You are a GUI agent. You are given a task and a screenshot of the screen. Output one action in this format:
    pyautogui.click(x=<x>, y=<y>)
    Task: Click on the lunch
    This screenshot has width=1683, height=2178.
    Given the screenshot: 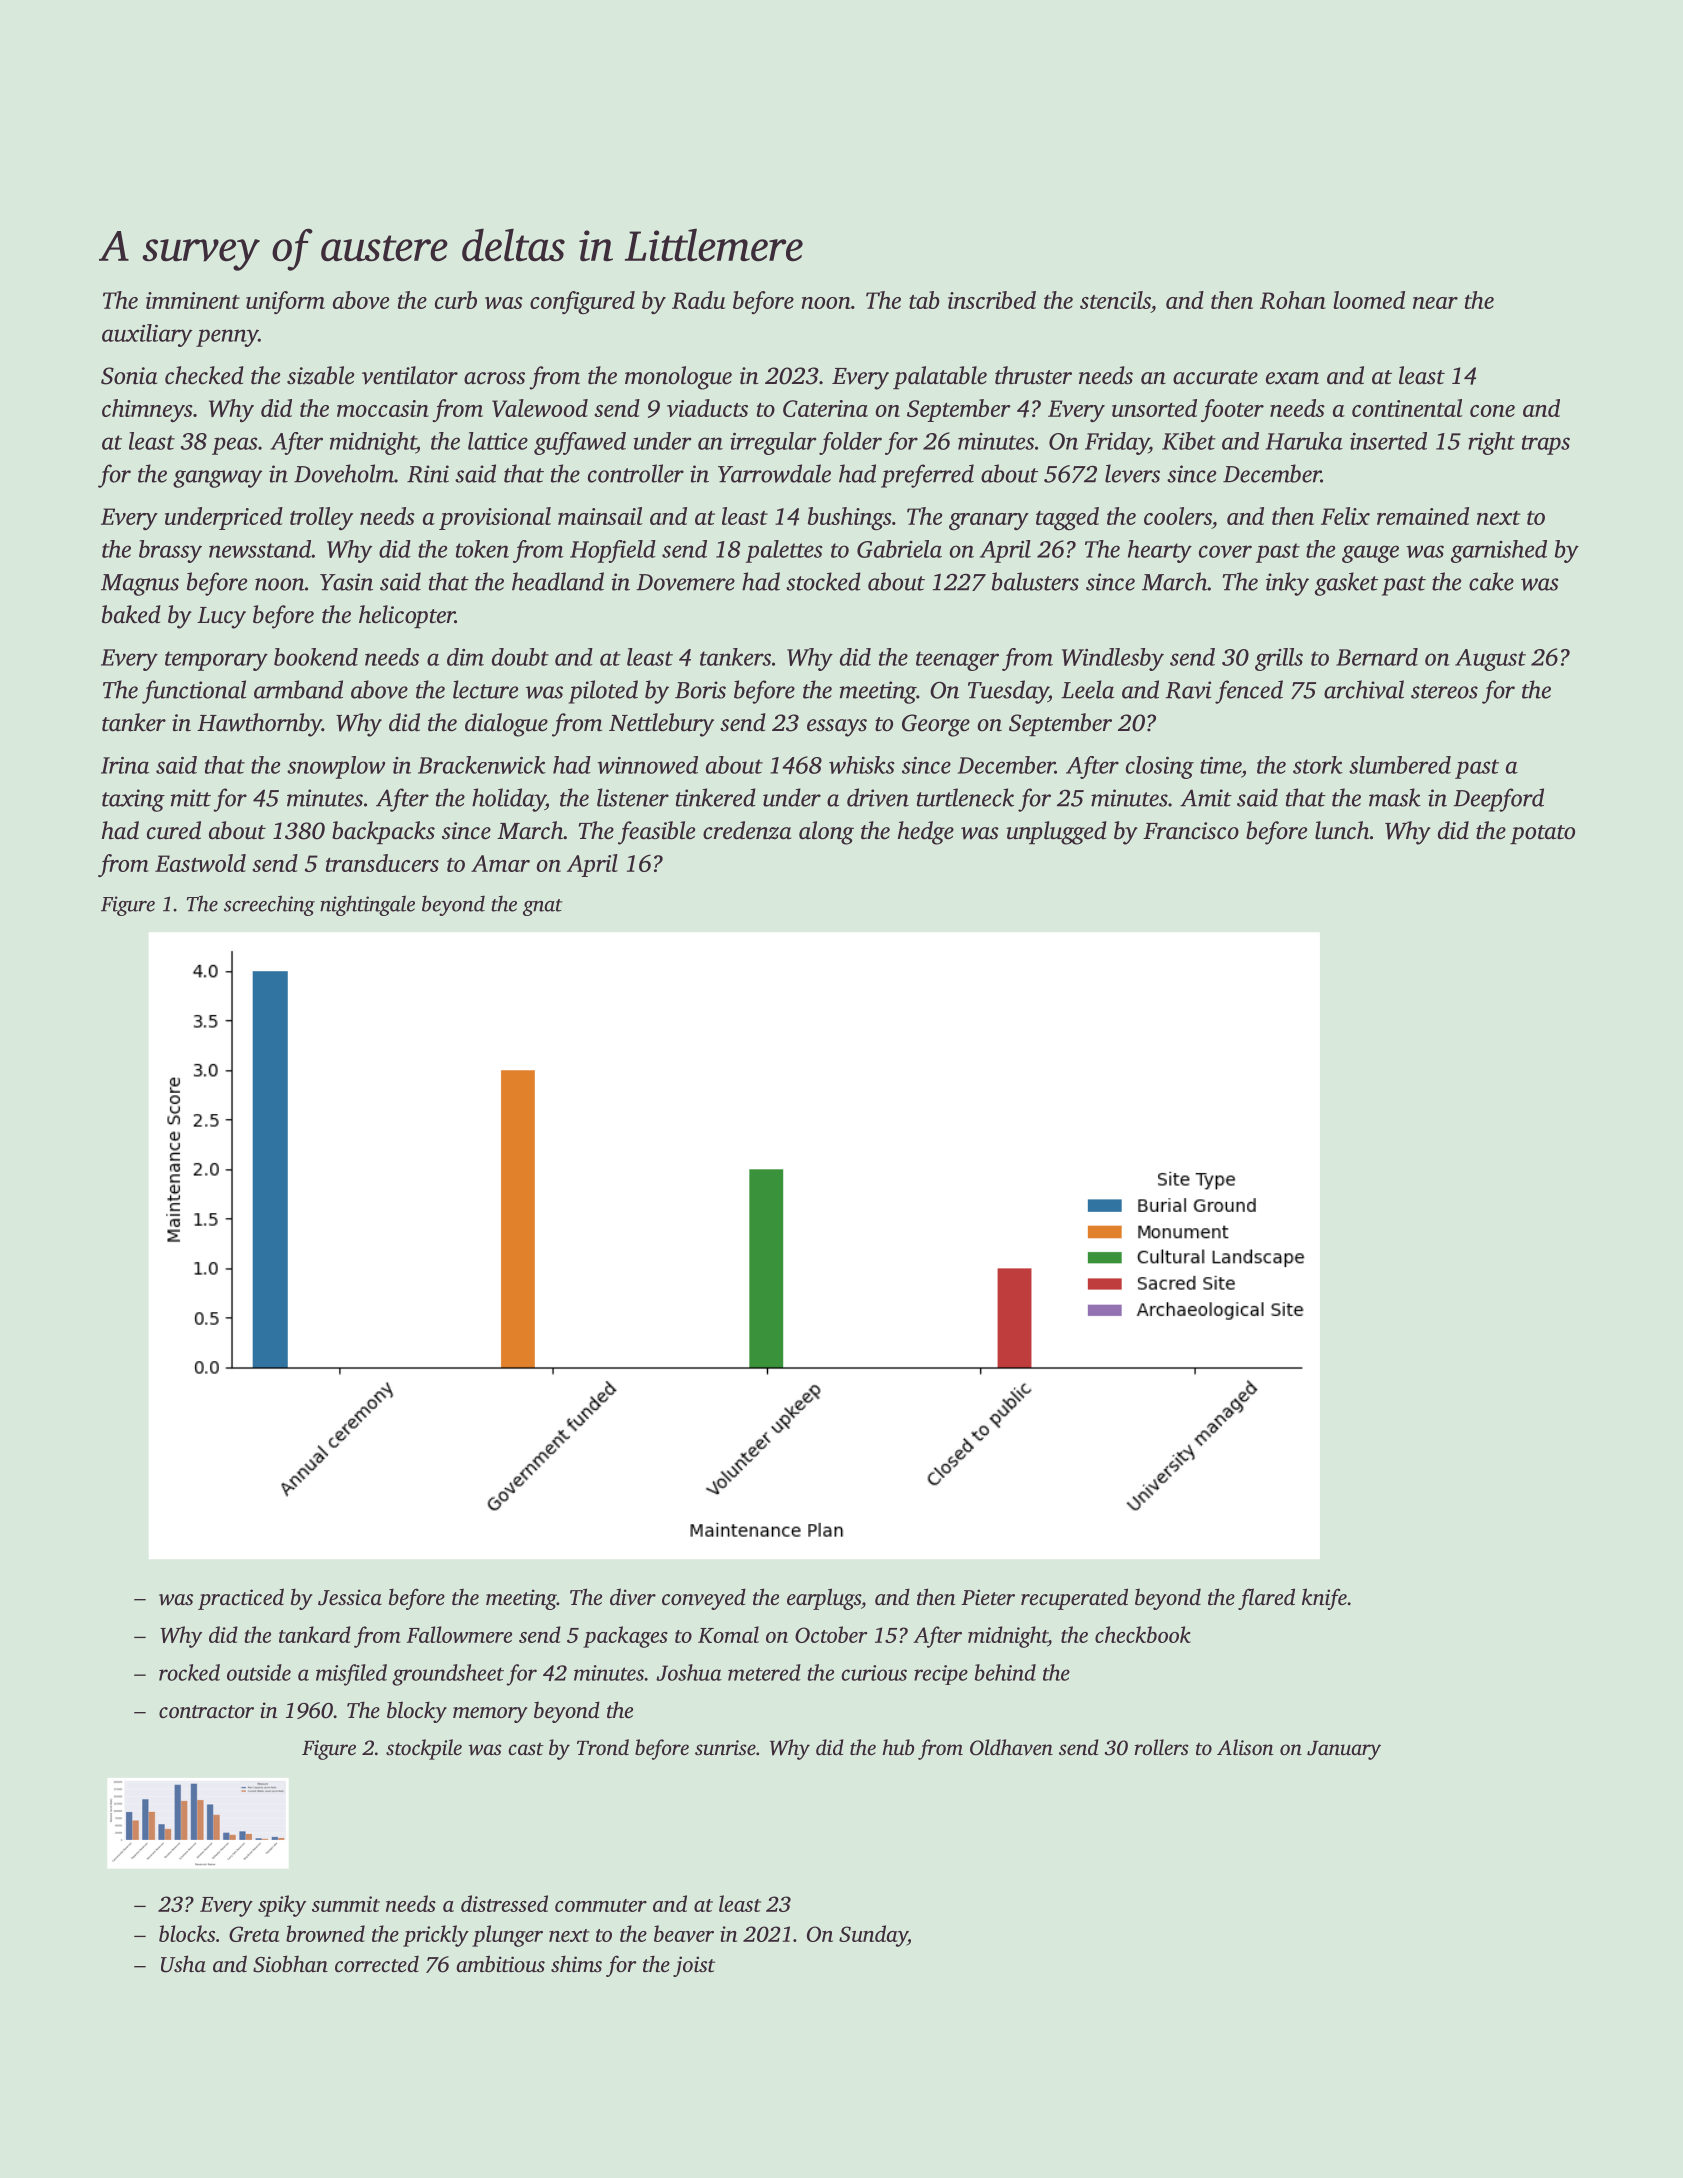 What is the action you would take?
    pyautogui.click(x=1342, y=830)
